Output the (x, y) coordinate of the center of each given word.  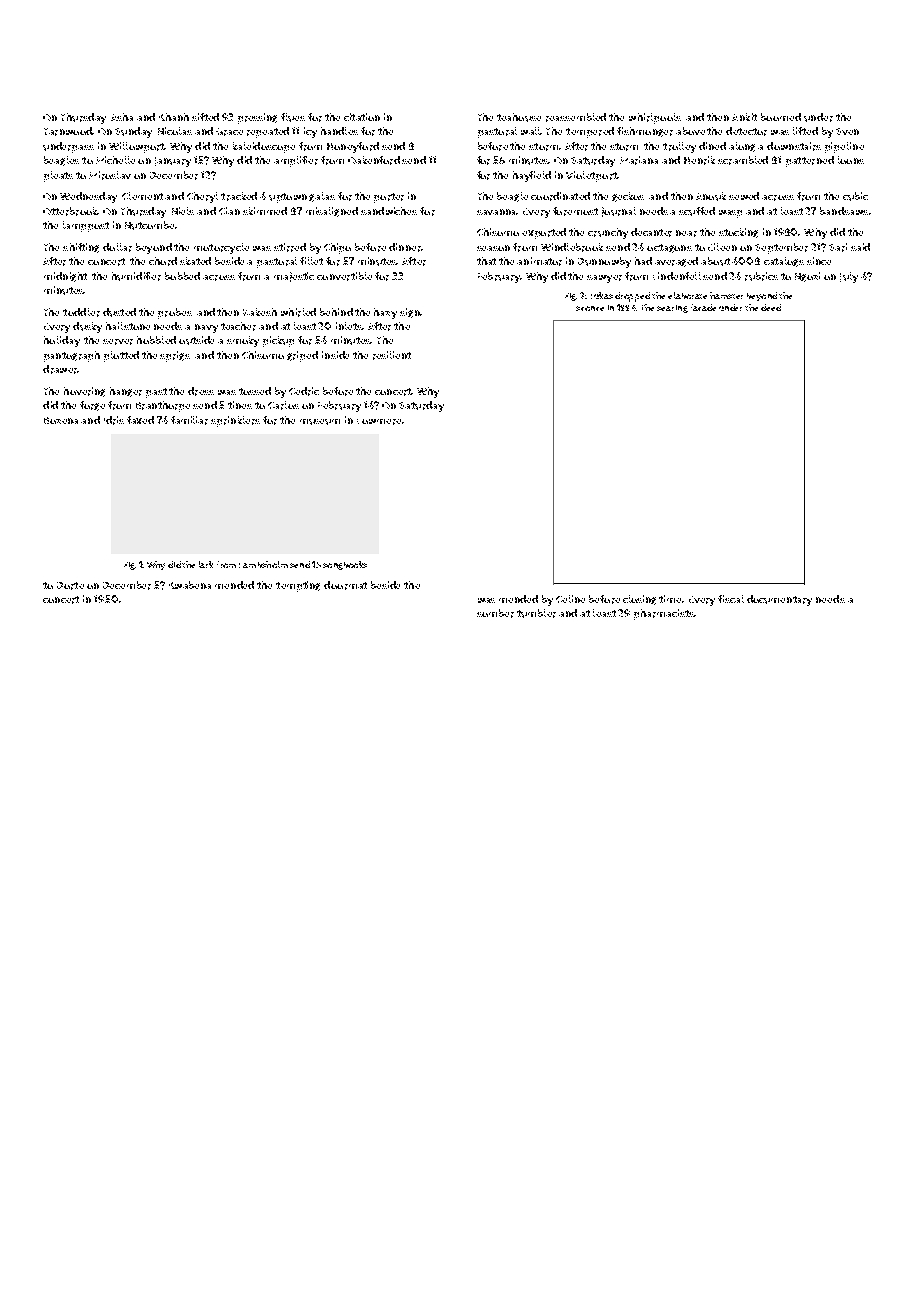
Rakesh (260, 312)
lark (206, 564)
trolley (679, 147)
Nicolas (175, 131)
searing (672, 309)
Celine (570, 599)
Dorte (70, 586)
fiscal (731, 599)
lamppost (86, 226)
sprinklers (235, 421)
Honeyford (353, 147)
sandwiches (389, 211)
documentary (779, 600)
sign (410, 313)
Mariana (639, 160)
